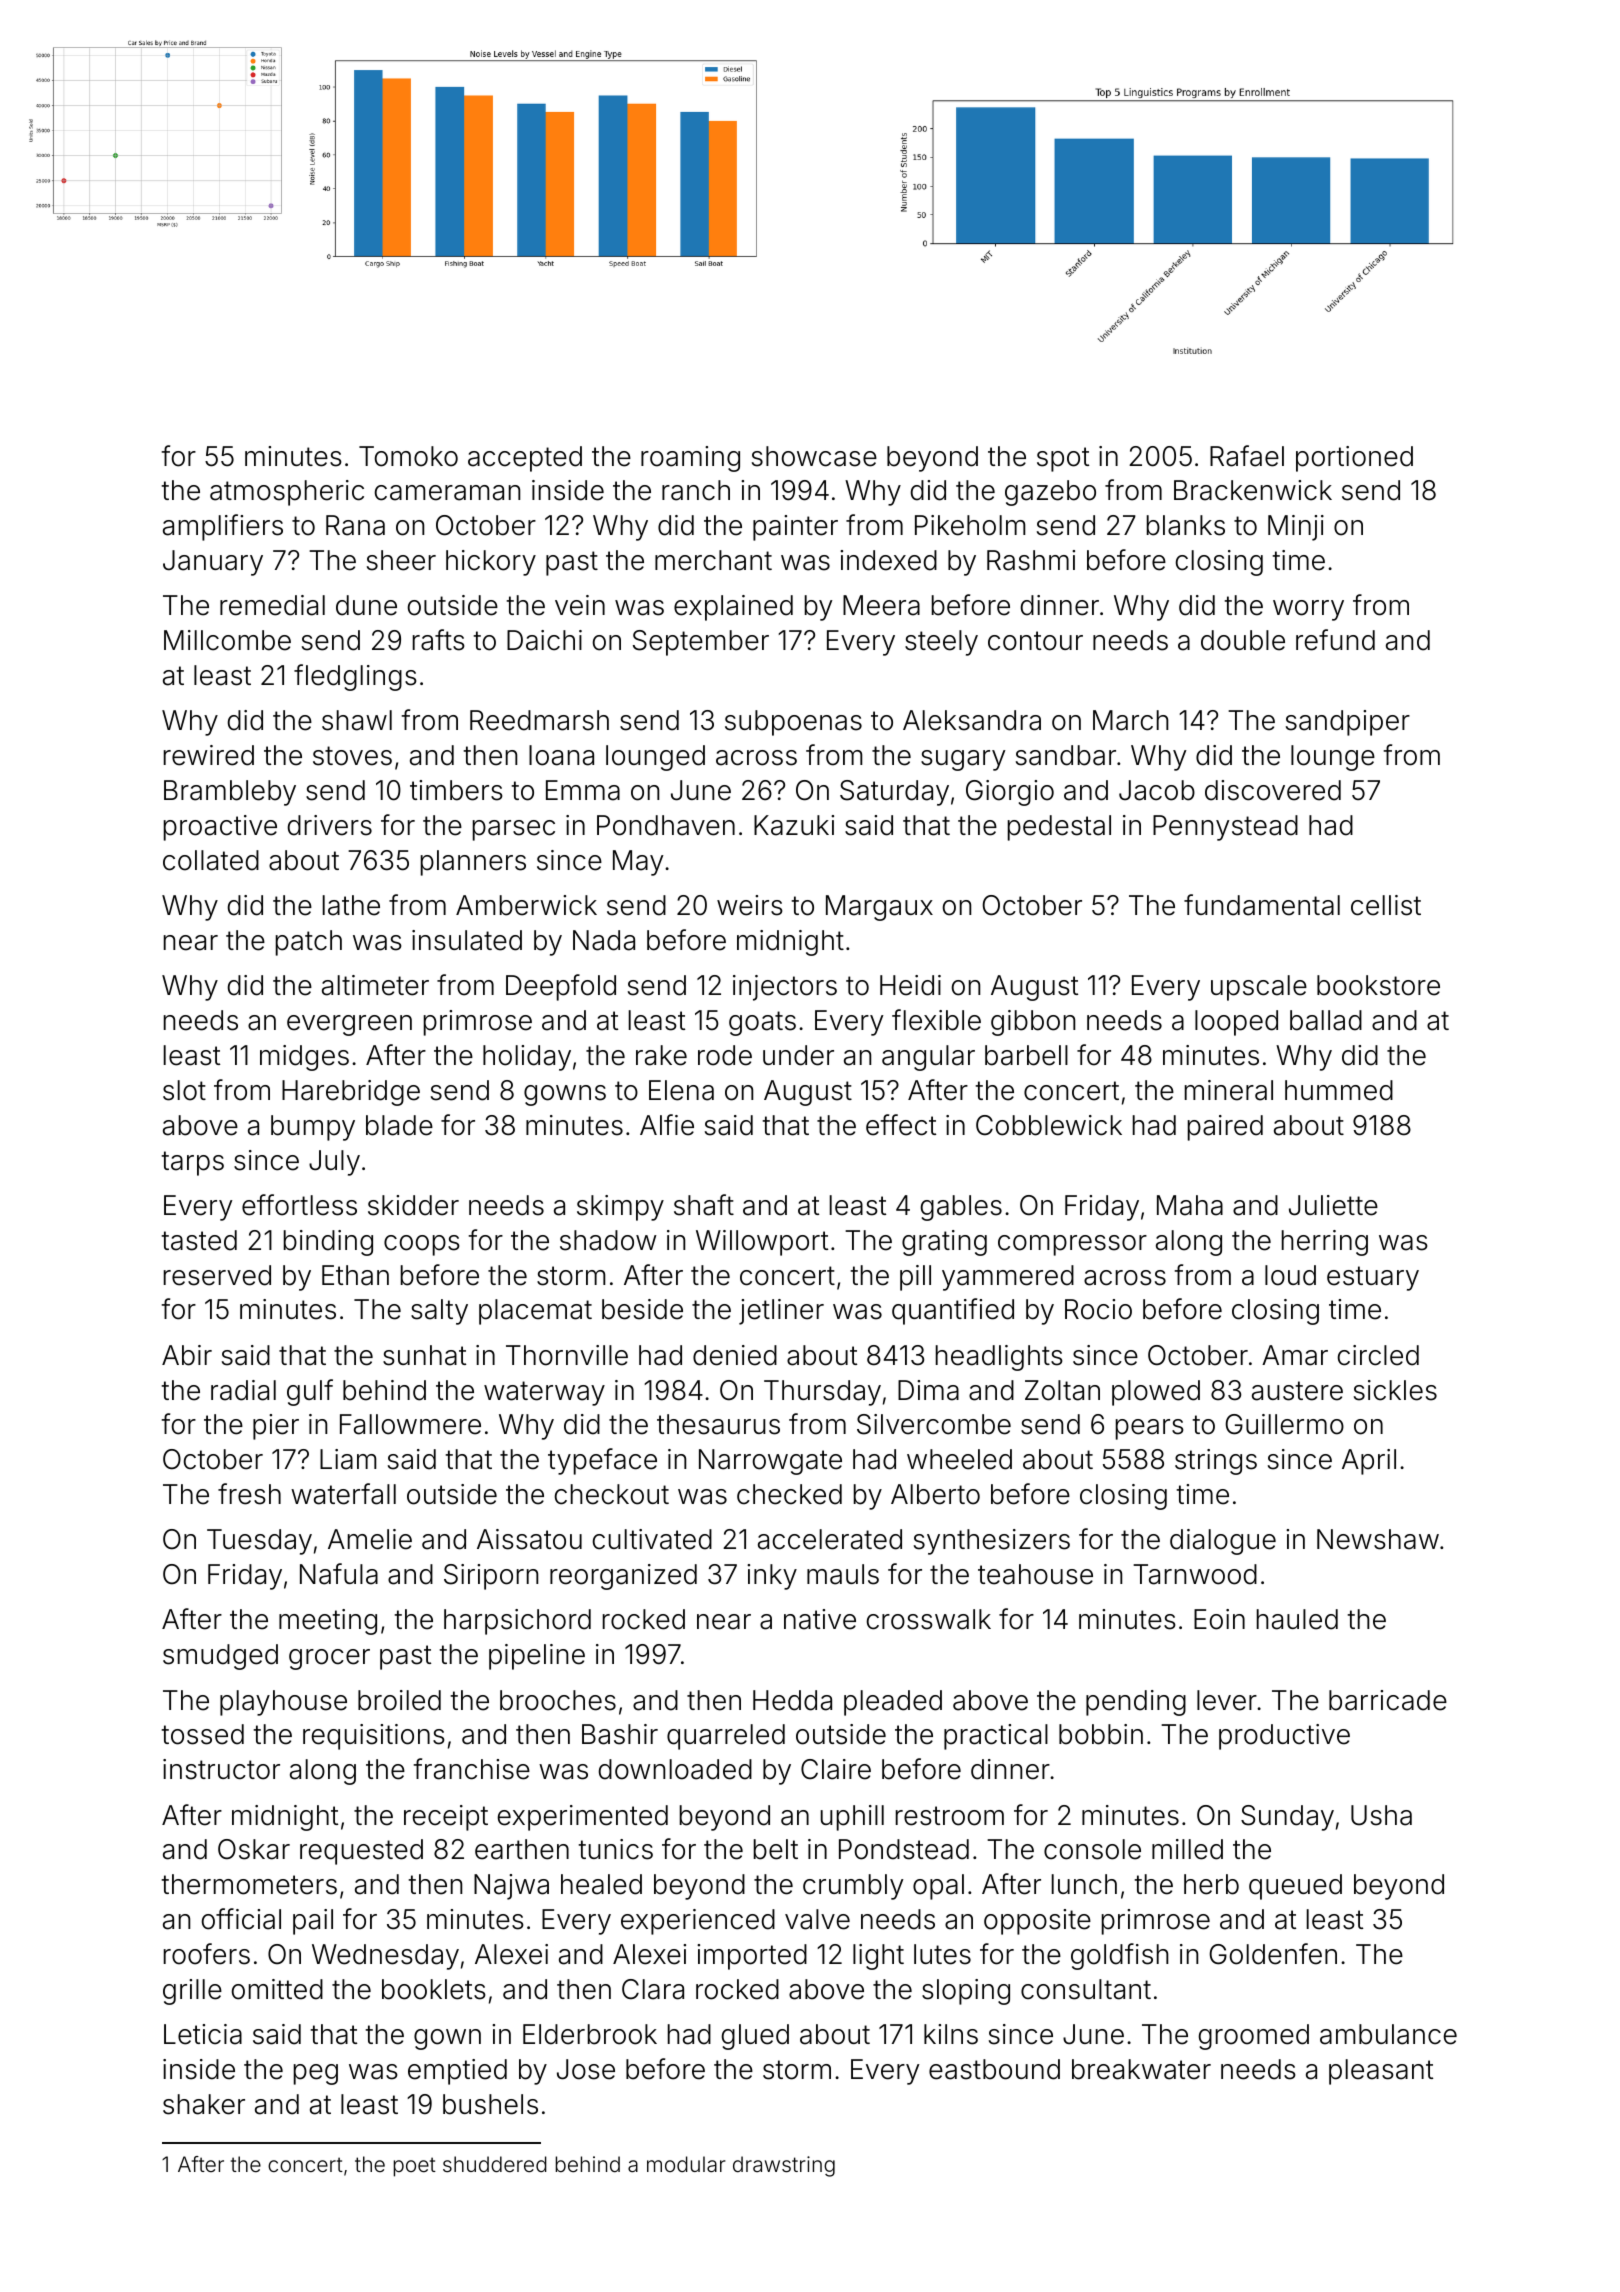  Describe the element at coordinates (1295, 1355) in the screenshot. I see `Amar` at that location.
